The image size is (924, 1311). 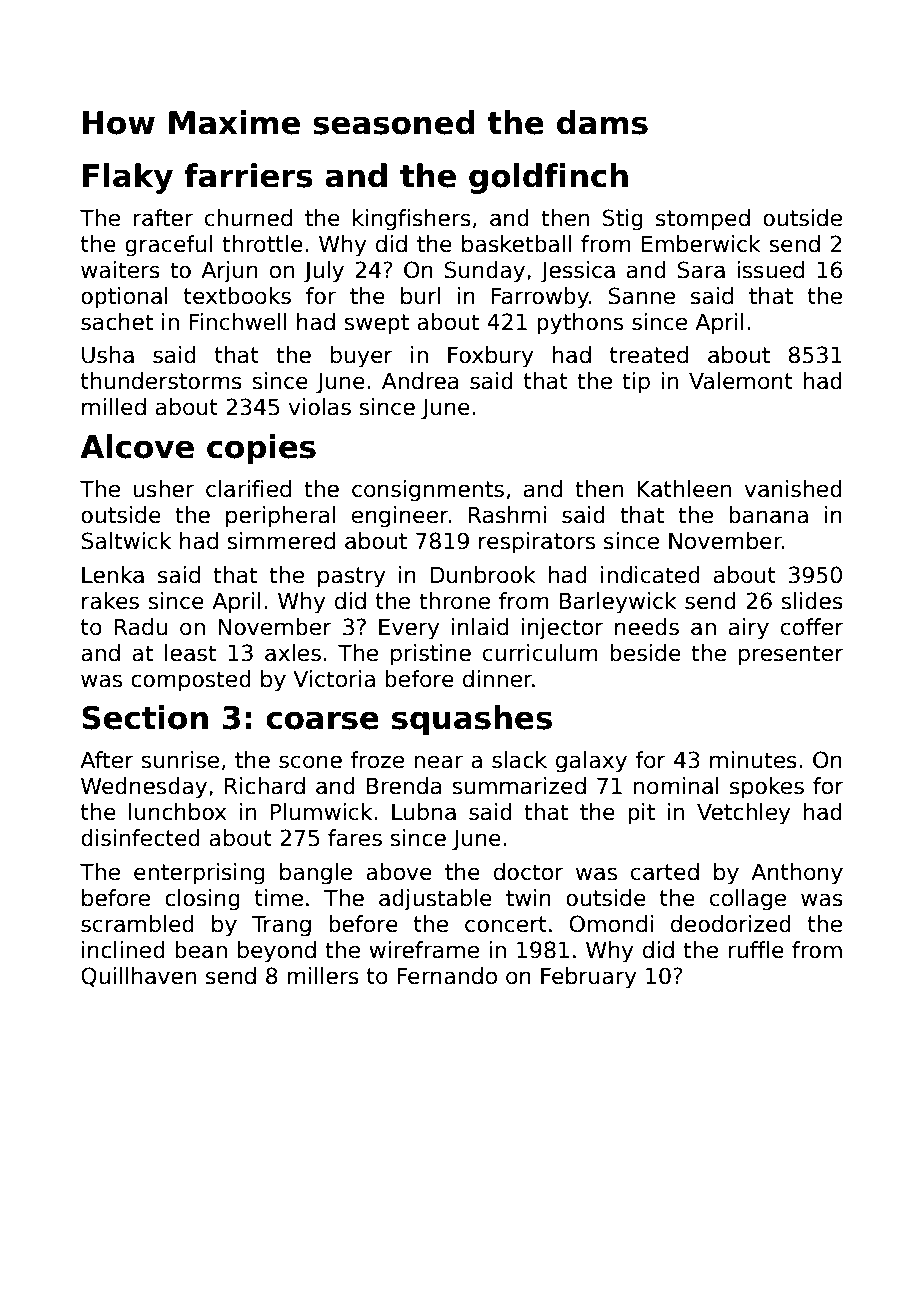 I want to click on kingfishers, so click(x=412, y=220).
